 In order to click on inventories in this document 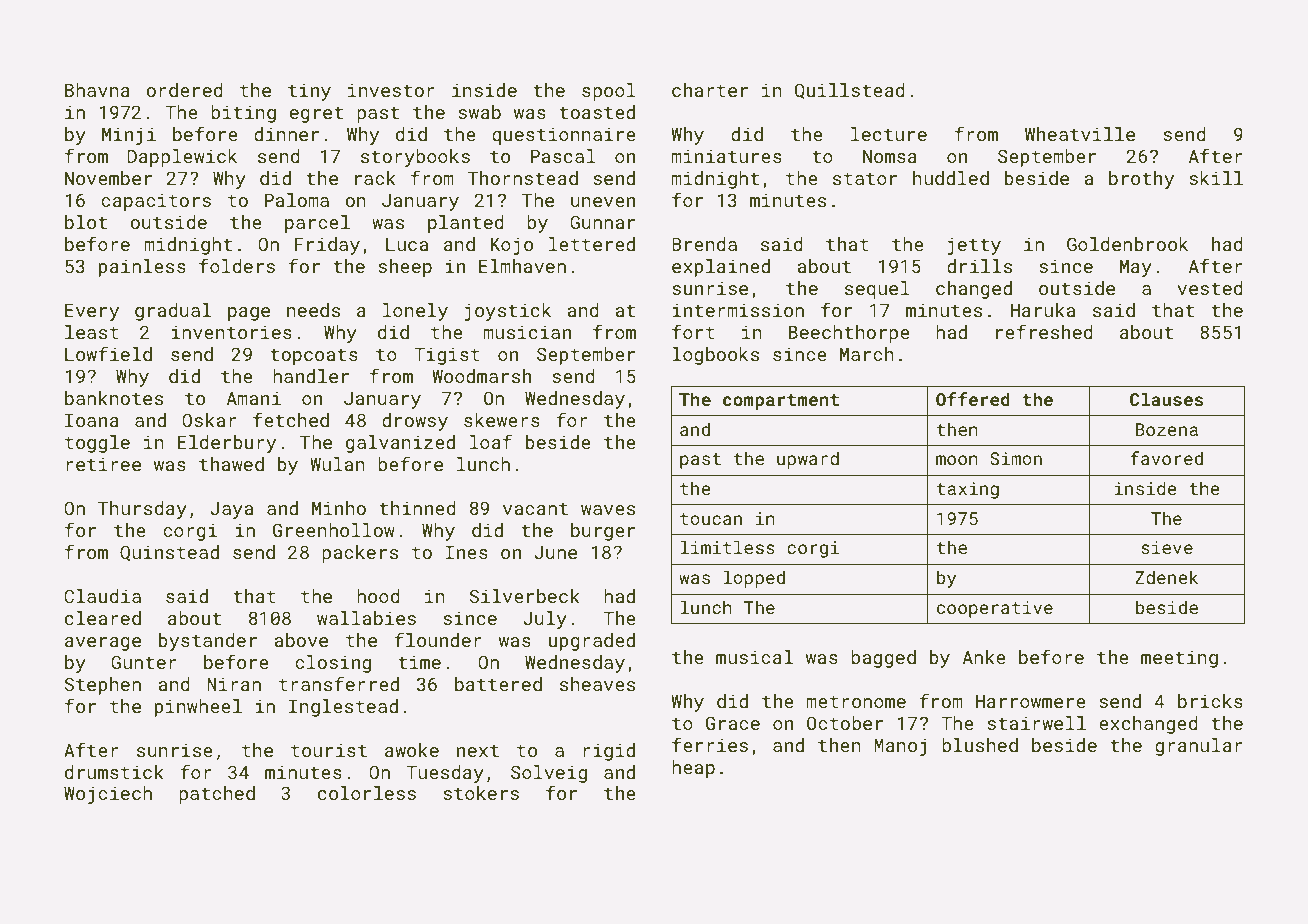, I will do `click(231, 332)`.
